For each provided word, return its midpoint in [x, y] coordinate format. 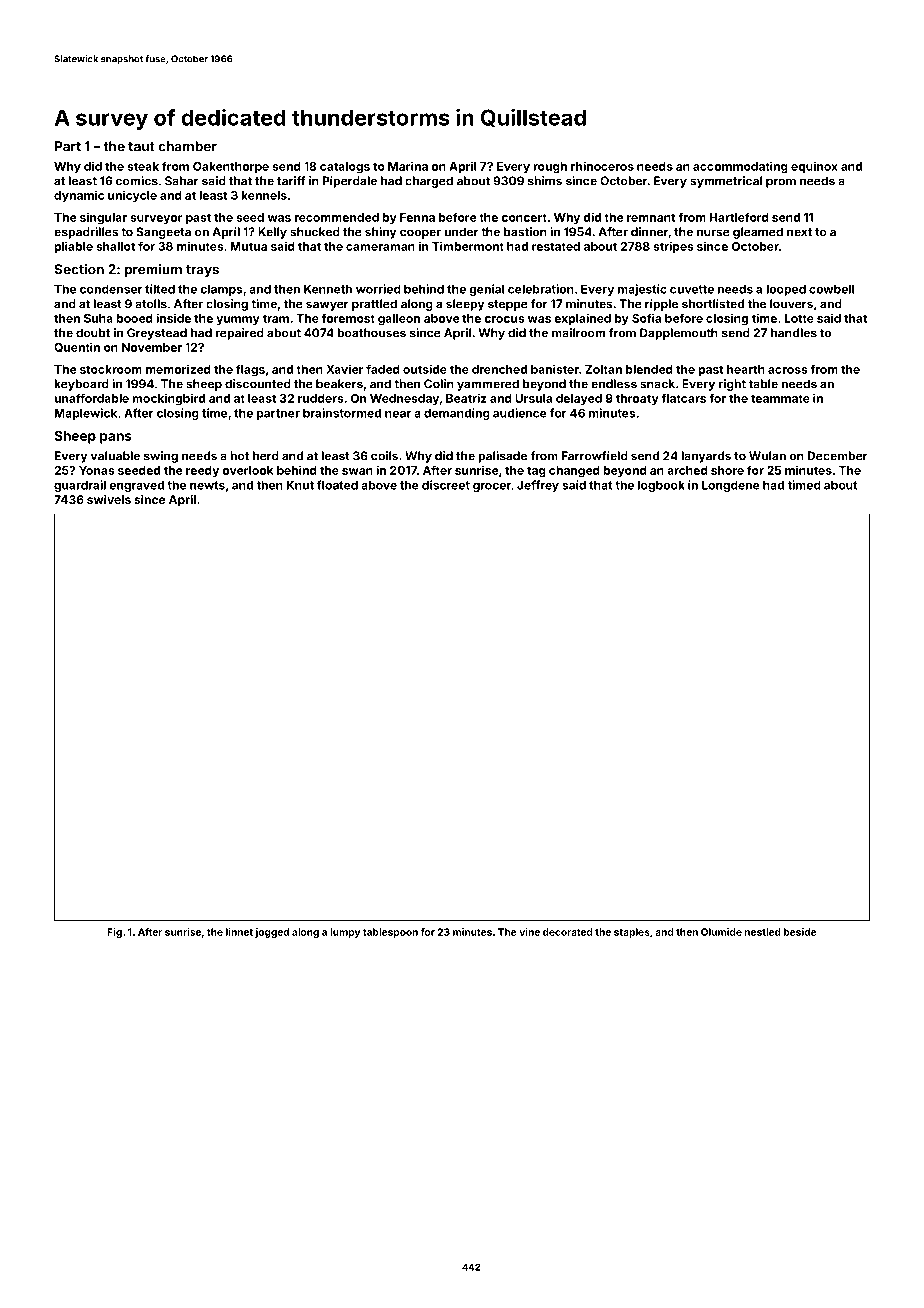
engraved [136, 486]
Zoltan [603, 369]
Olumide [721, 932]
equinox [814, 167]
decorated [567, 932]
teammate [780, 398]
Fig [115, 933]
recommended [337, 217]
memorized [178, 369]
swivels [109, 499]
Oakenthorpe [231, 167]
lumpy [345, 933]
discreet [446, 485]
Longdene [731, 486]
